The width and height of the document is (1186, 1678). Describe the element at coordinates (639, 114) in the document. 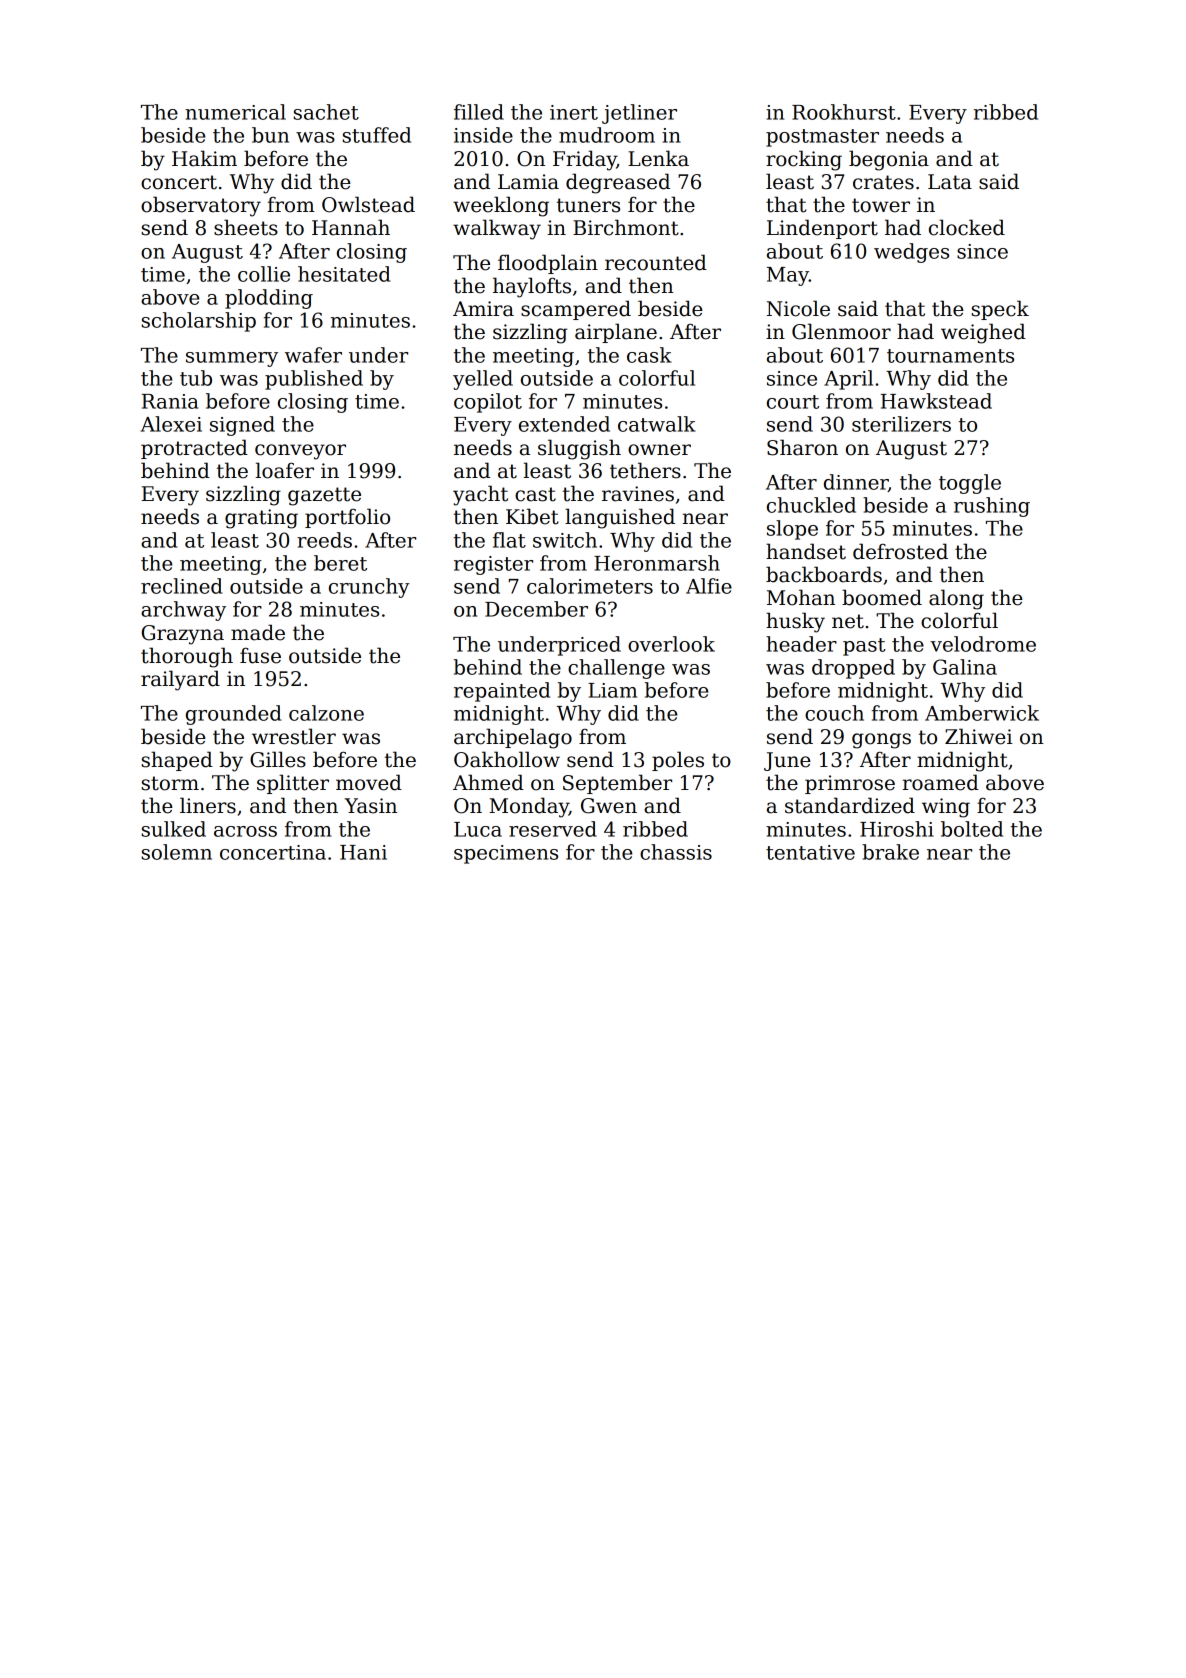

I see `jetliner` at that location.
